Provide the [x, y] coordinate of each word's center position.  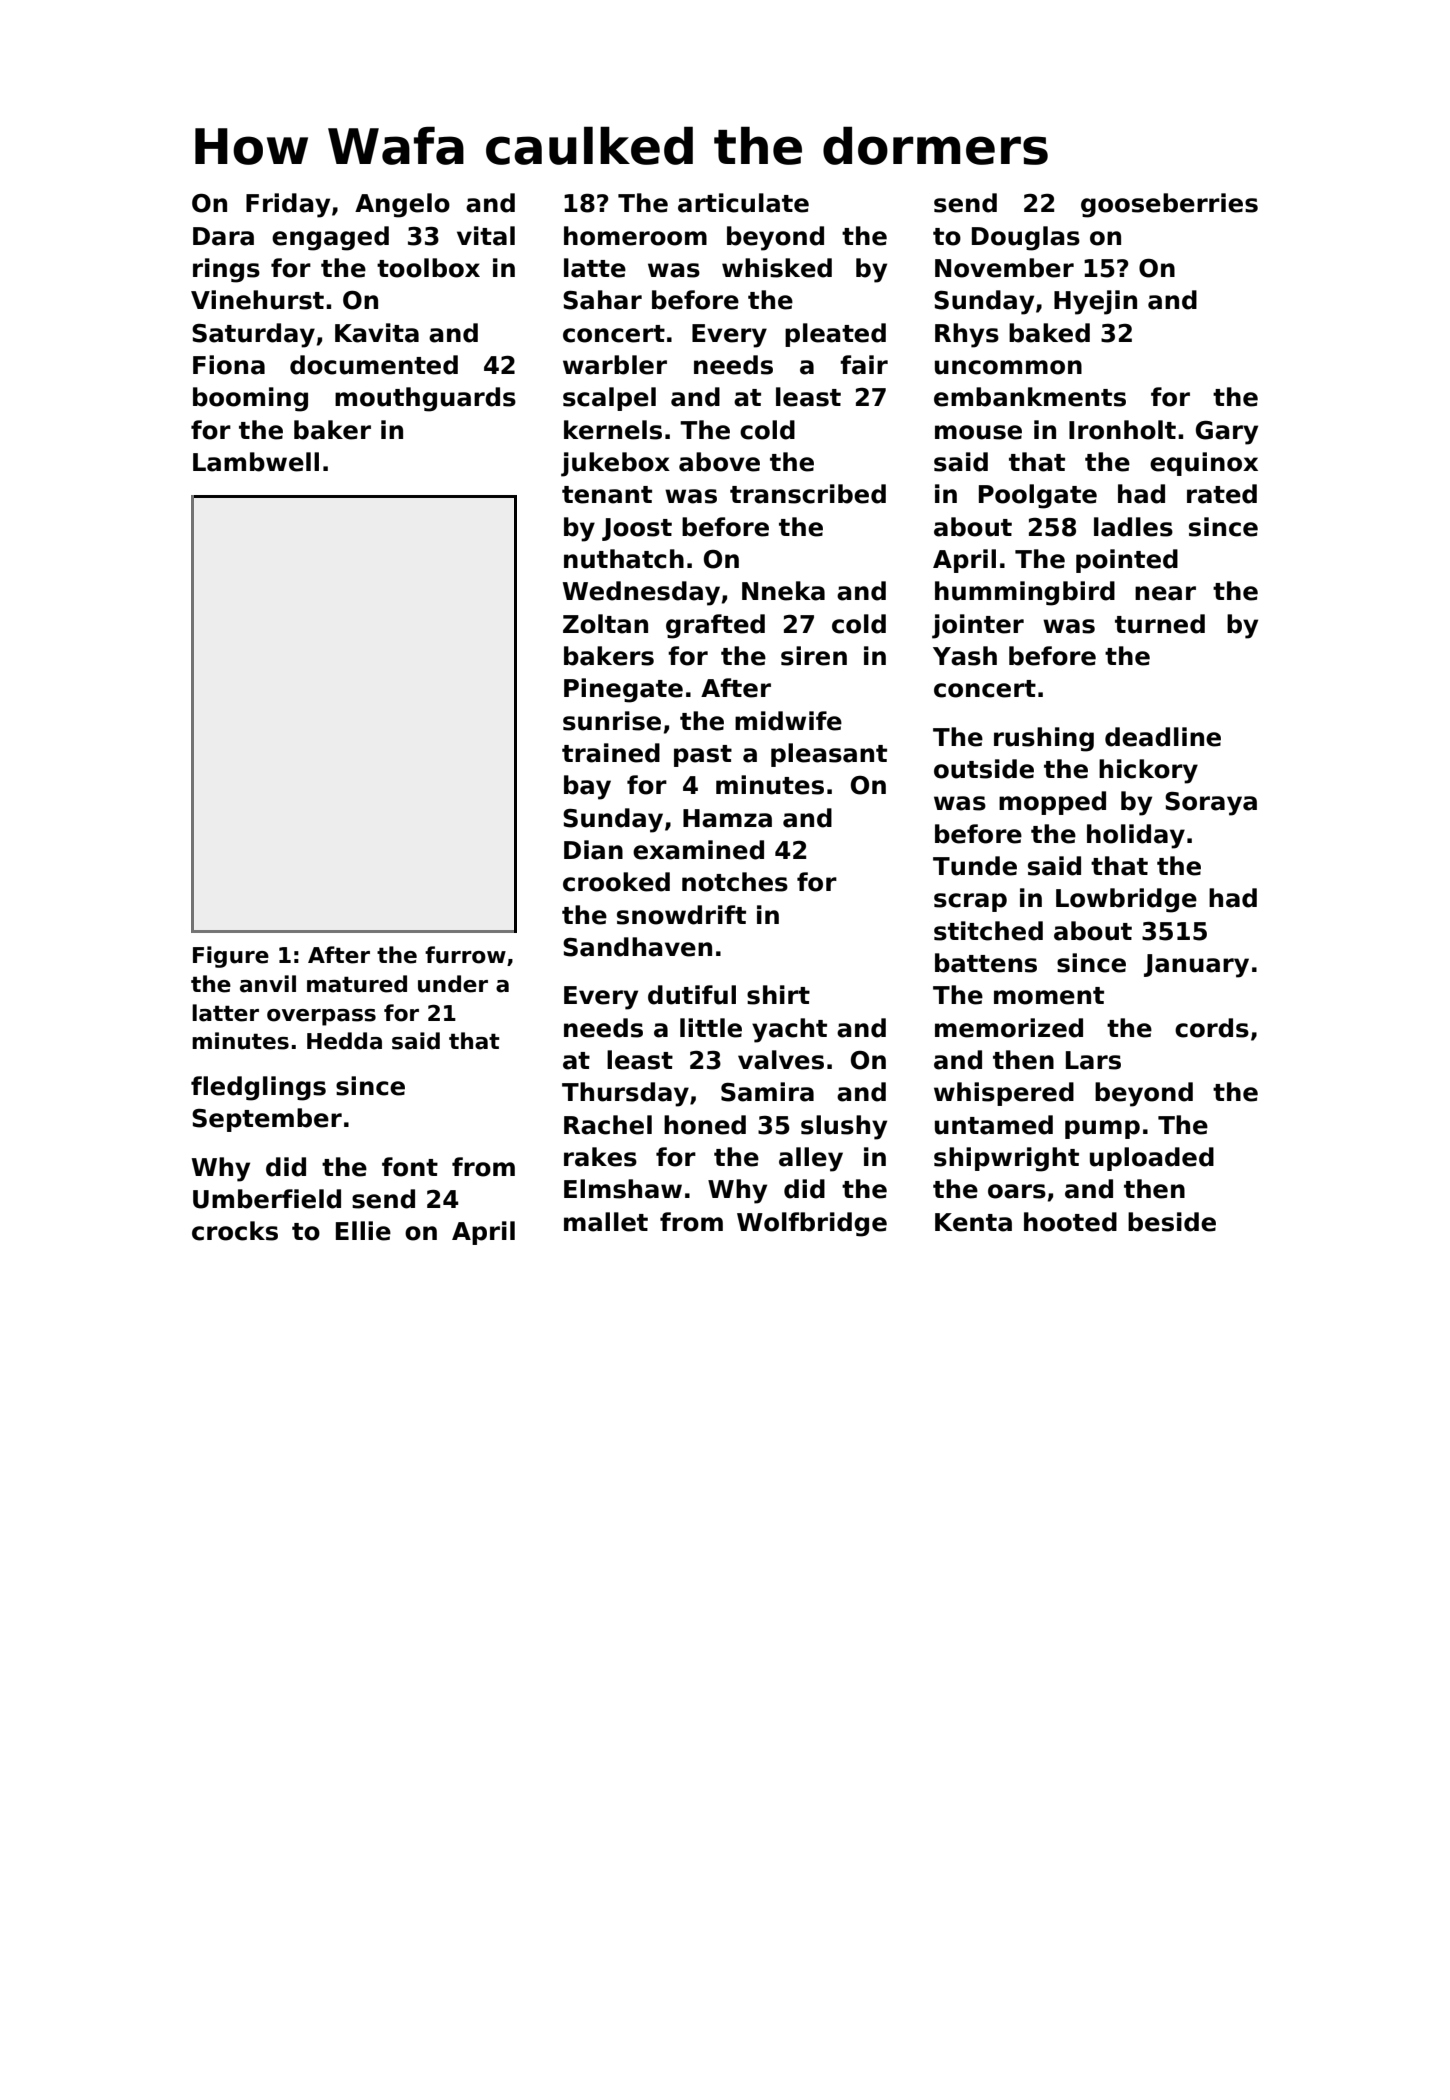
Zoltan [605, 624]
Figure [231, 957]
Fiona [229, 365]
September [267, 1120]
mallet [606, 1222]
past [703, 756]
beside [1172, 1222]
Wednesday [641, 593]
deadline [1163, 737]
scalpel [609, 399]
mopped [1052, 803]
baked [1049, 333]
